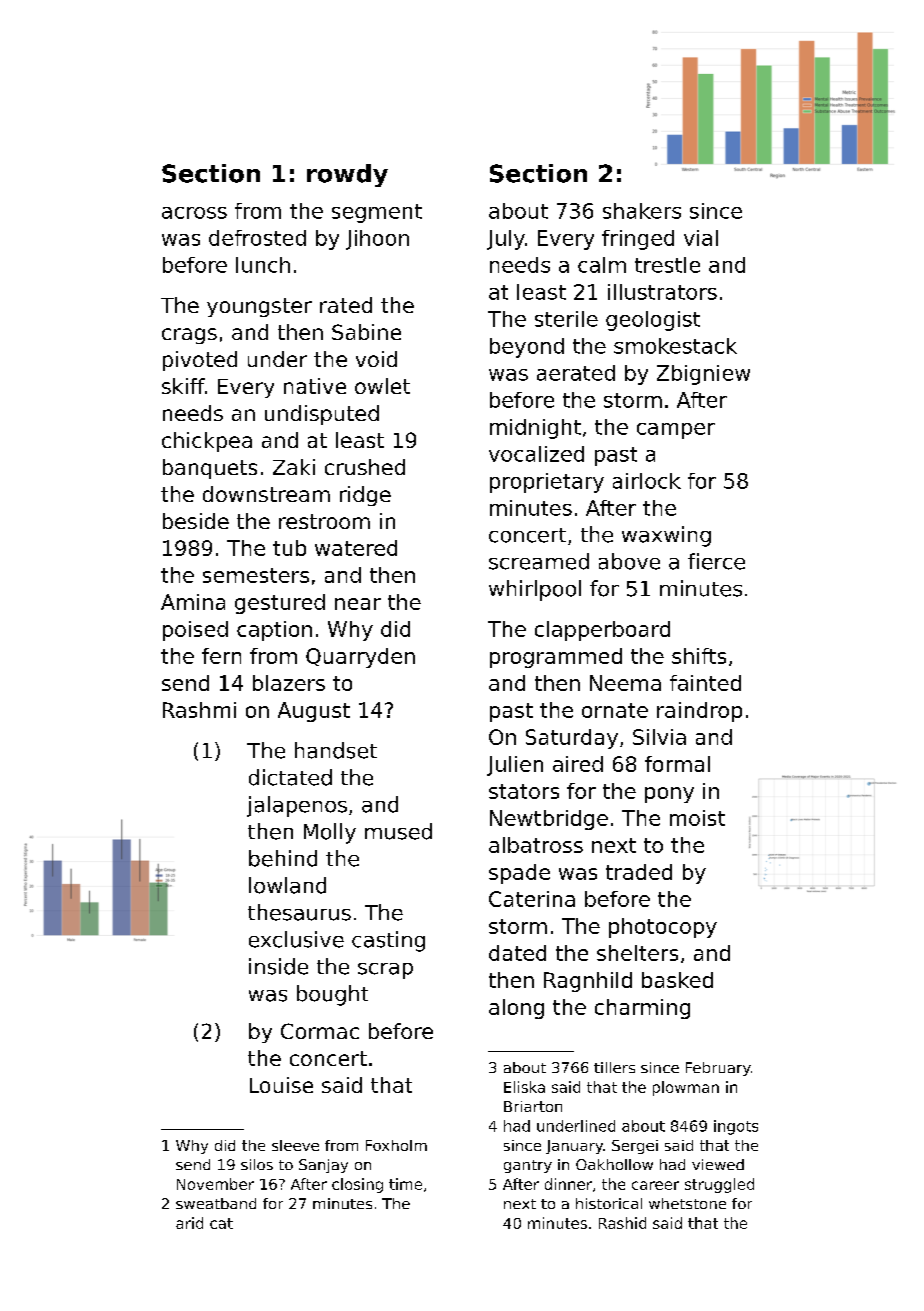  Describe the element at coordinates (524, 1087) in the screenshot. I see `Eliska` at that location.
